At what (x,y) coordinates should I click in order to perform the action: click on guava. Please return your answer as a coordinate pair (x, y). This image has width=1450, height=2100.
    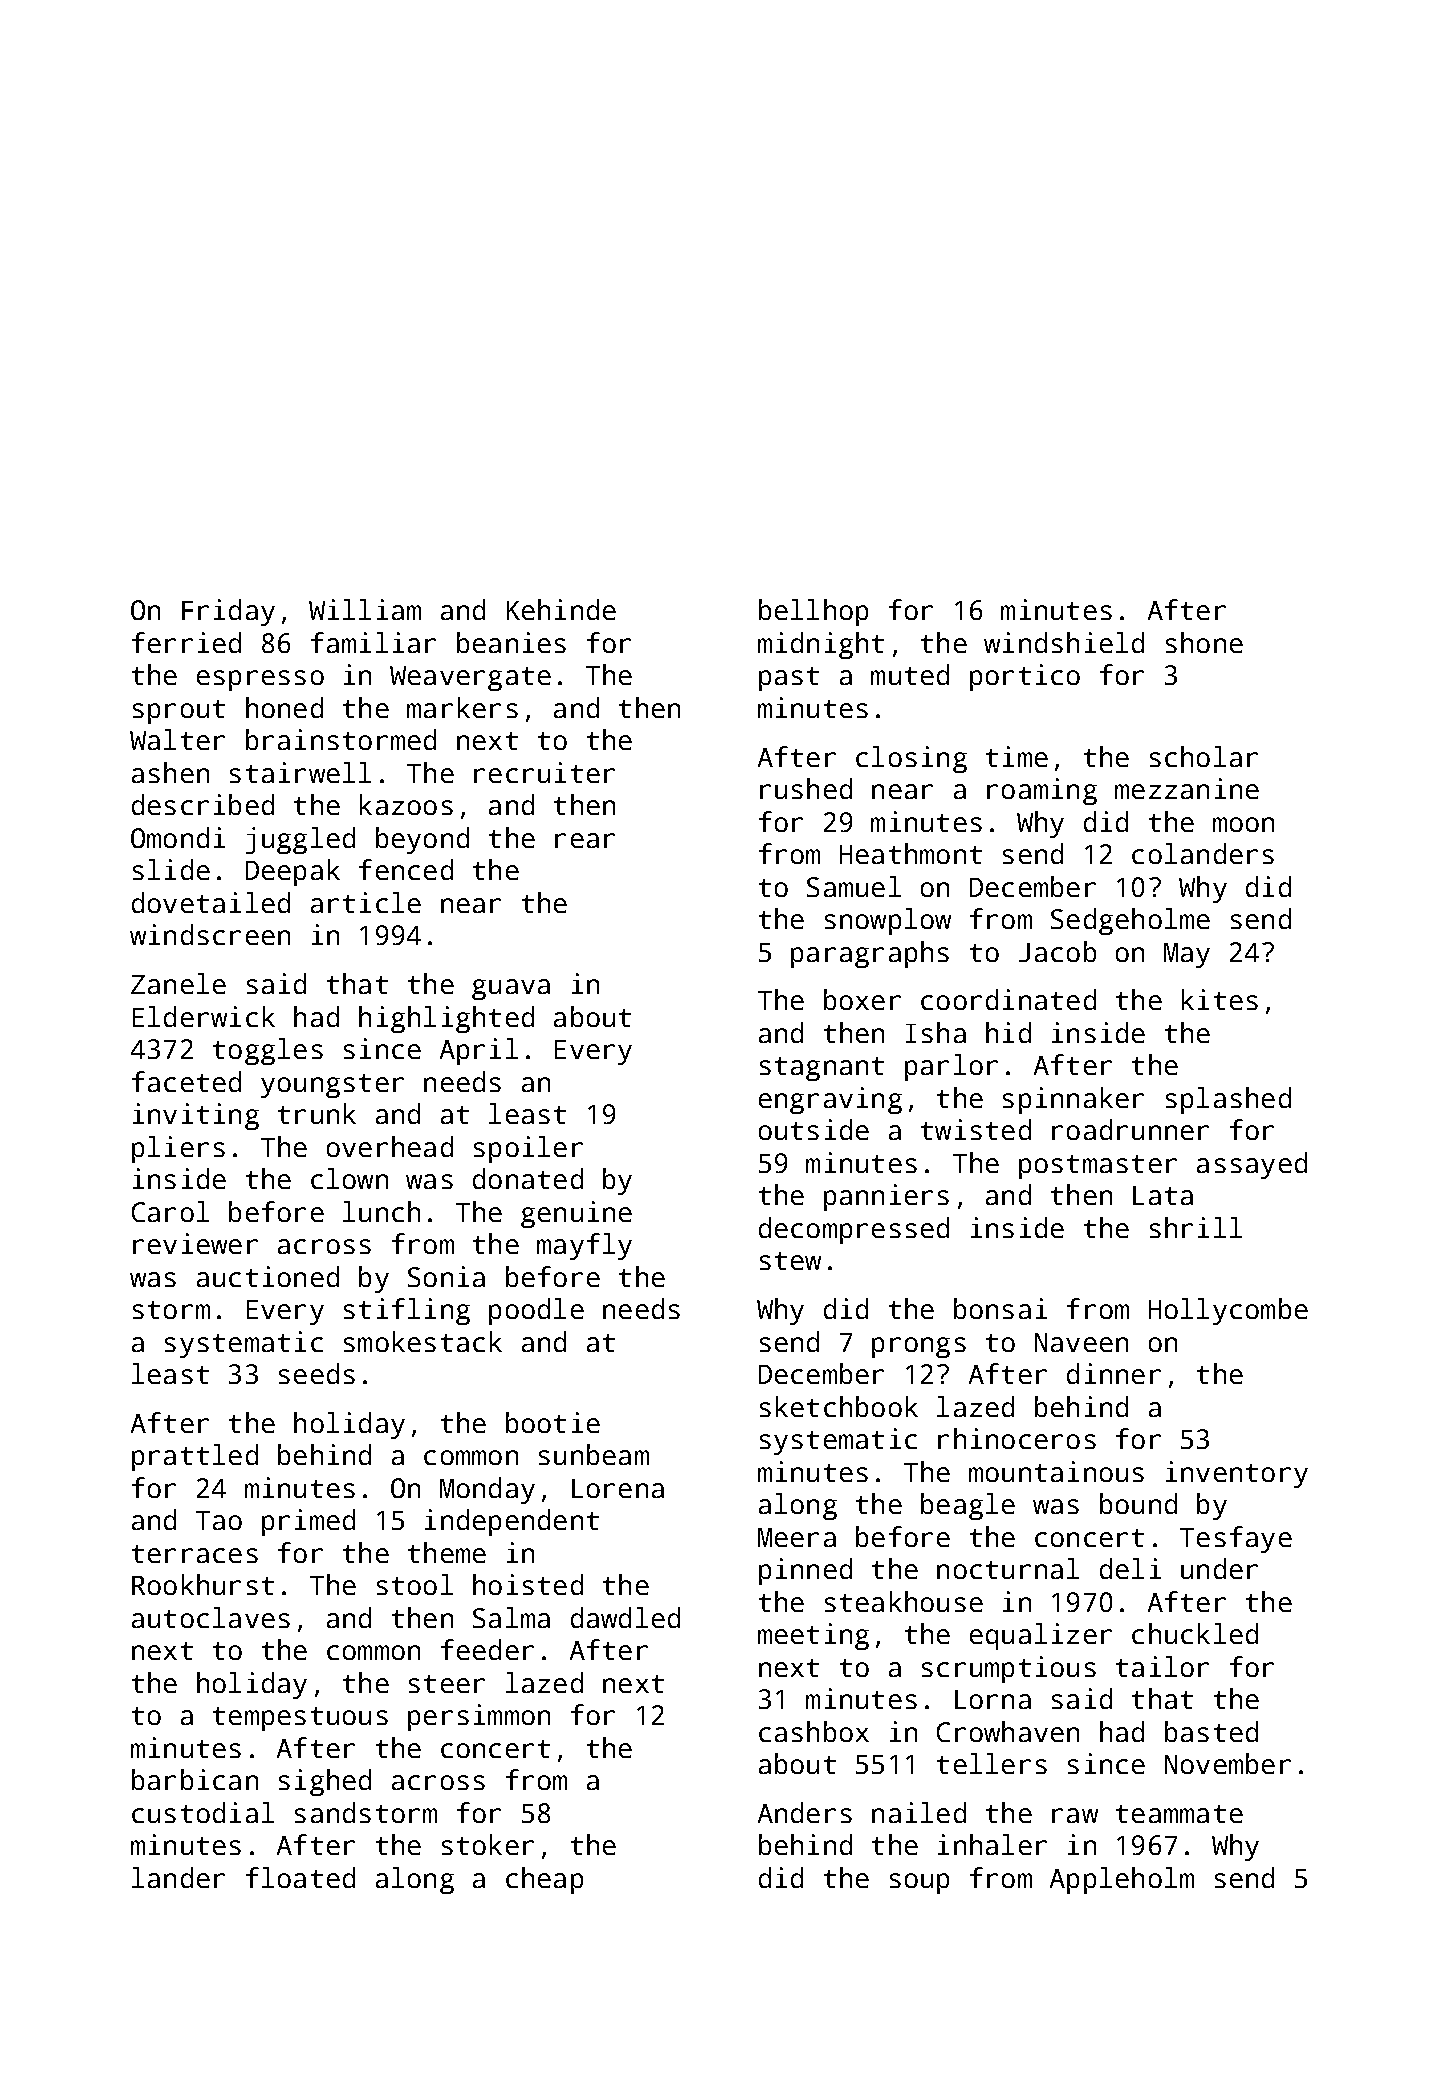
    Looking at the image, I should click on (511, 989).
